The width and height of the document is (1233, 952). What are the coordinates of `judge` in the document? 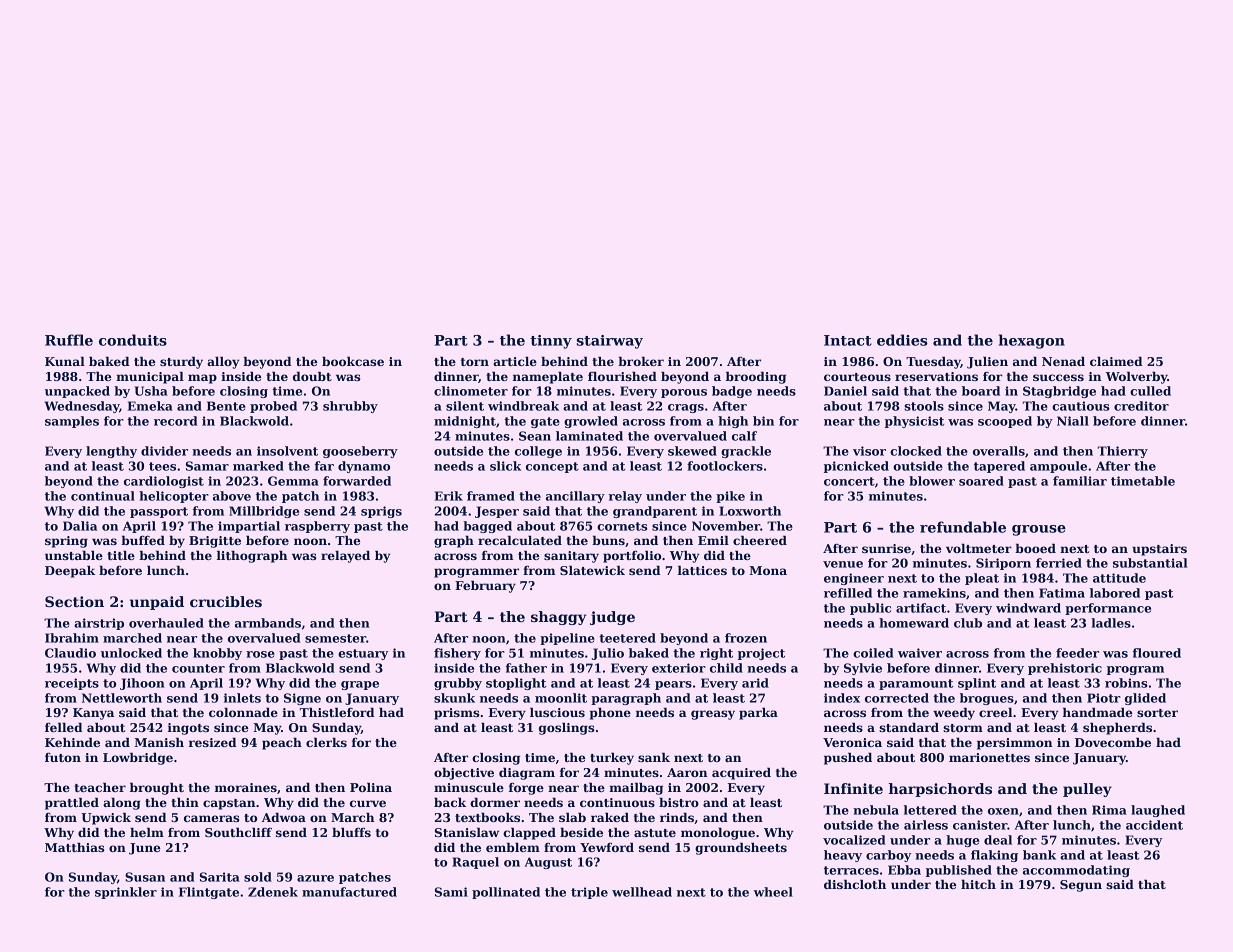 It's located at (612, 618).
